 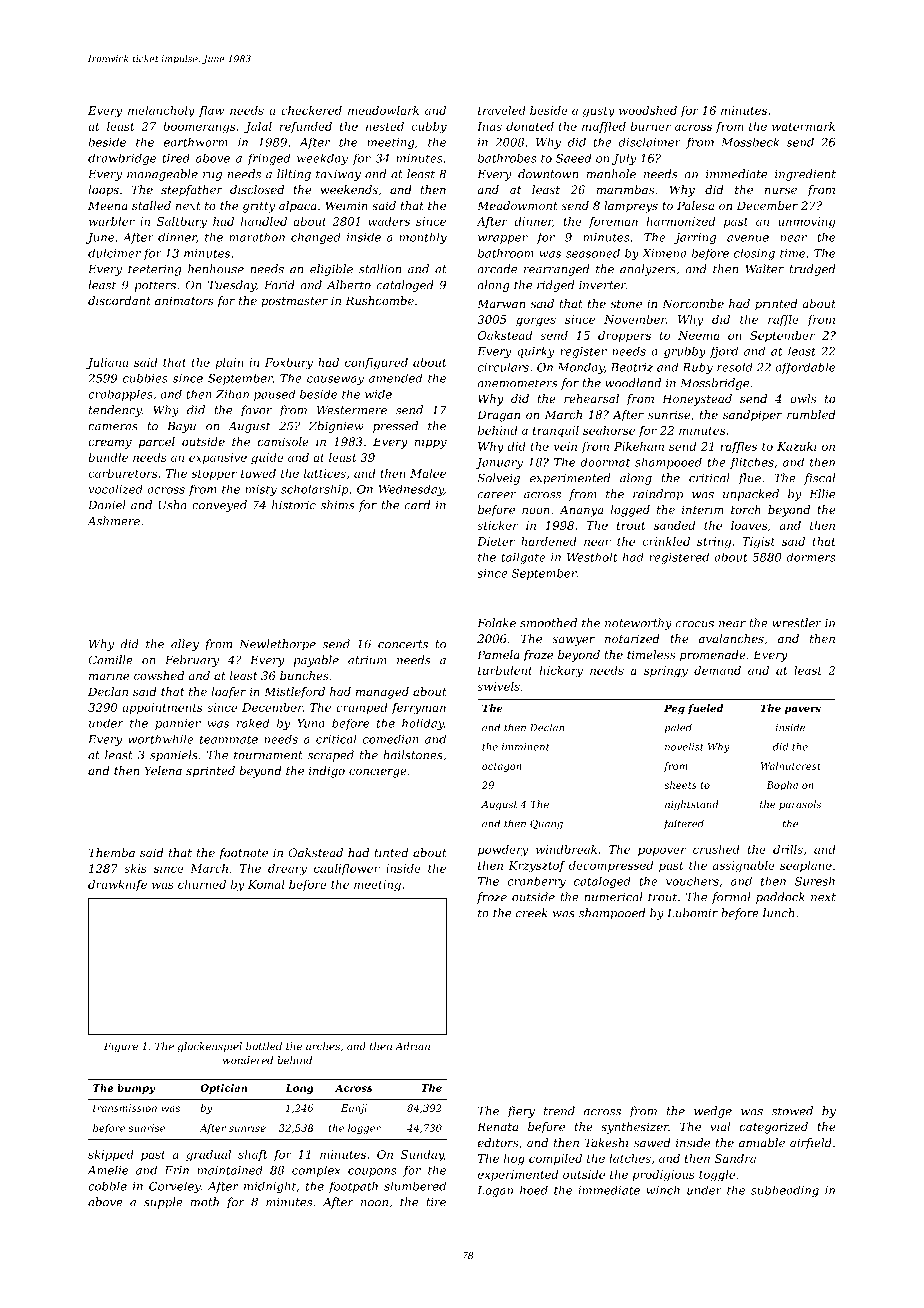 What do you see at coordinates (713, 656) in the screenshot?
I see `promenade` at bounding box center [713, 656].
